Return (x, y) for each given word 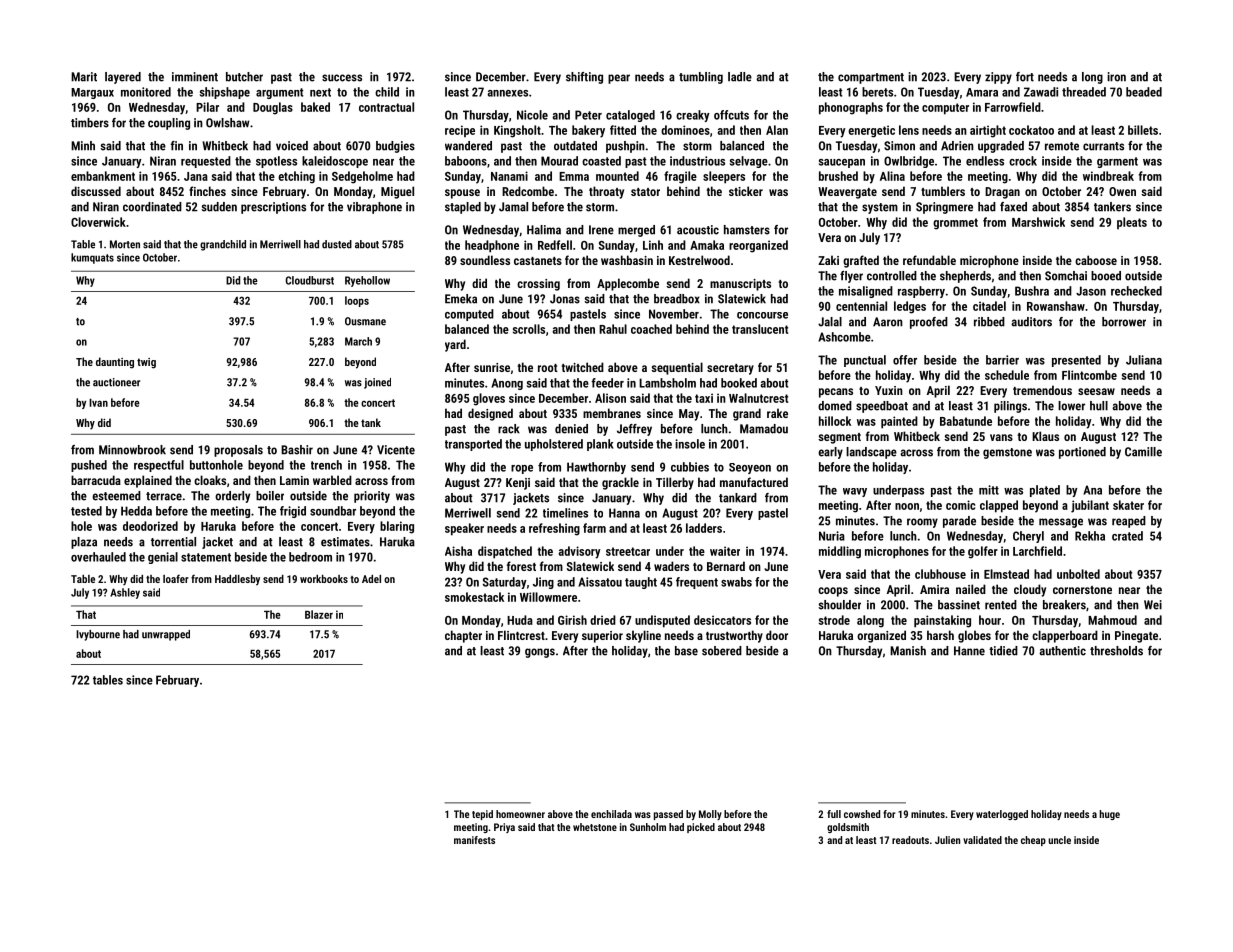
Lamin (294, 480)
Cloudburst (309, 280)
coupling (169, 124)
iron (1116, 77)
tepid (482, 815)
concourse (762, 315)
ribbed (989, 322)
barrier (1002, 360)
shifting (584, 78)
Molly (710, 815)
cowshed (862, 814)
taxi (704, 398)
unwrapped (166, 635)
